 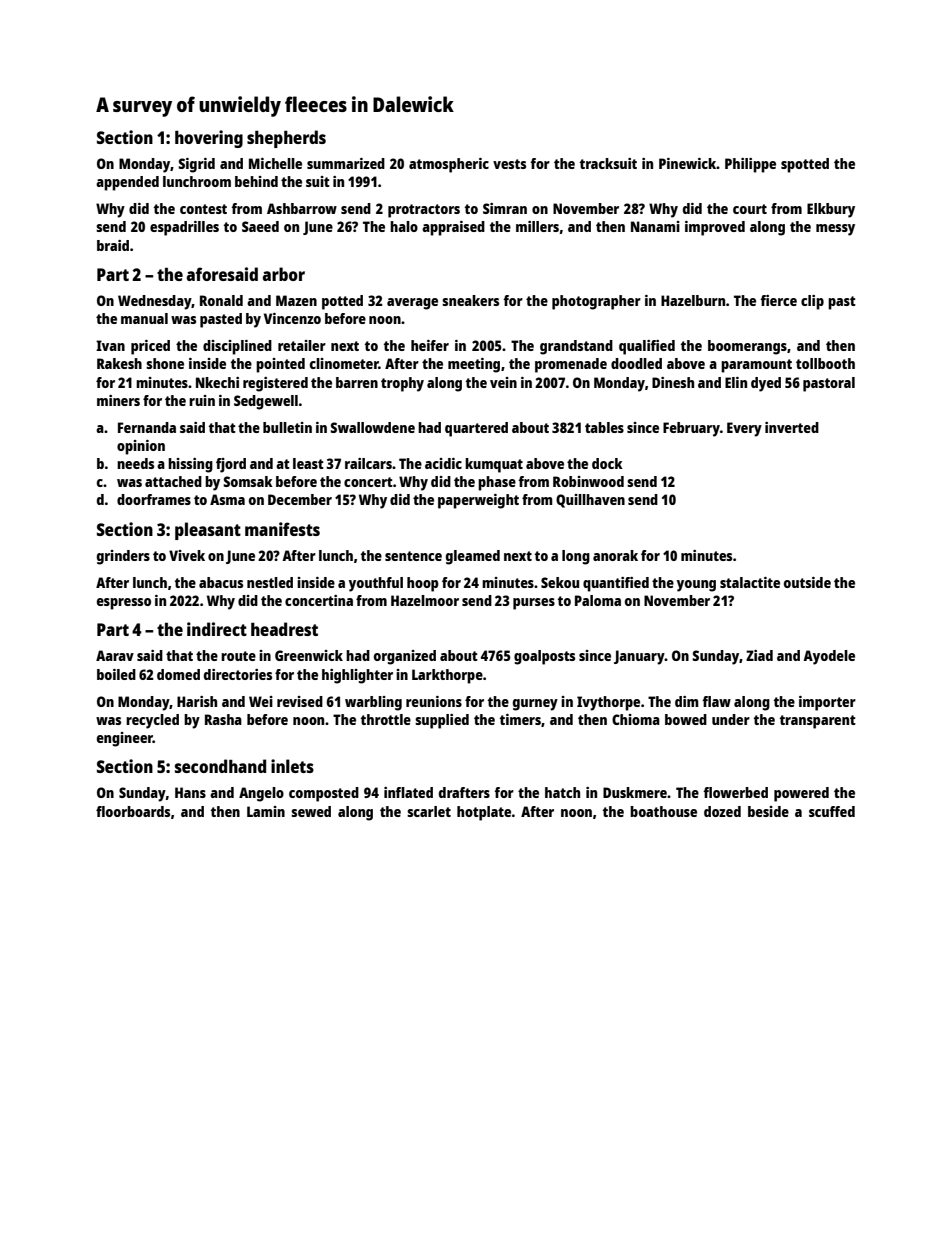 I want to click on Swallowdene, so click(x=372, y=427).
